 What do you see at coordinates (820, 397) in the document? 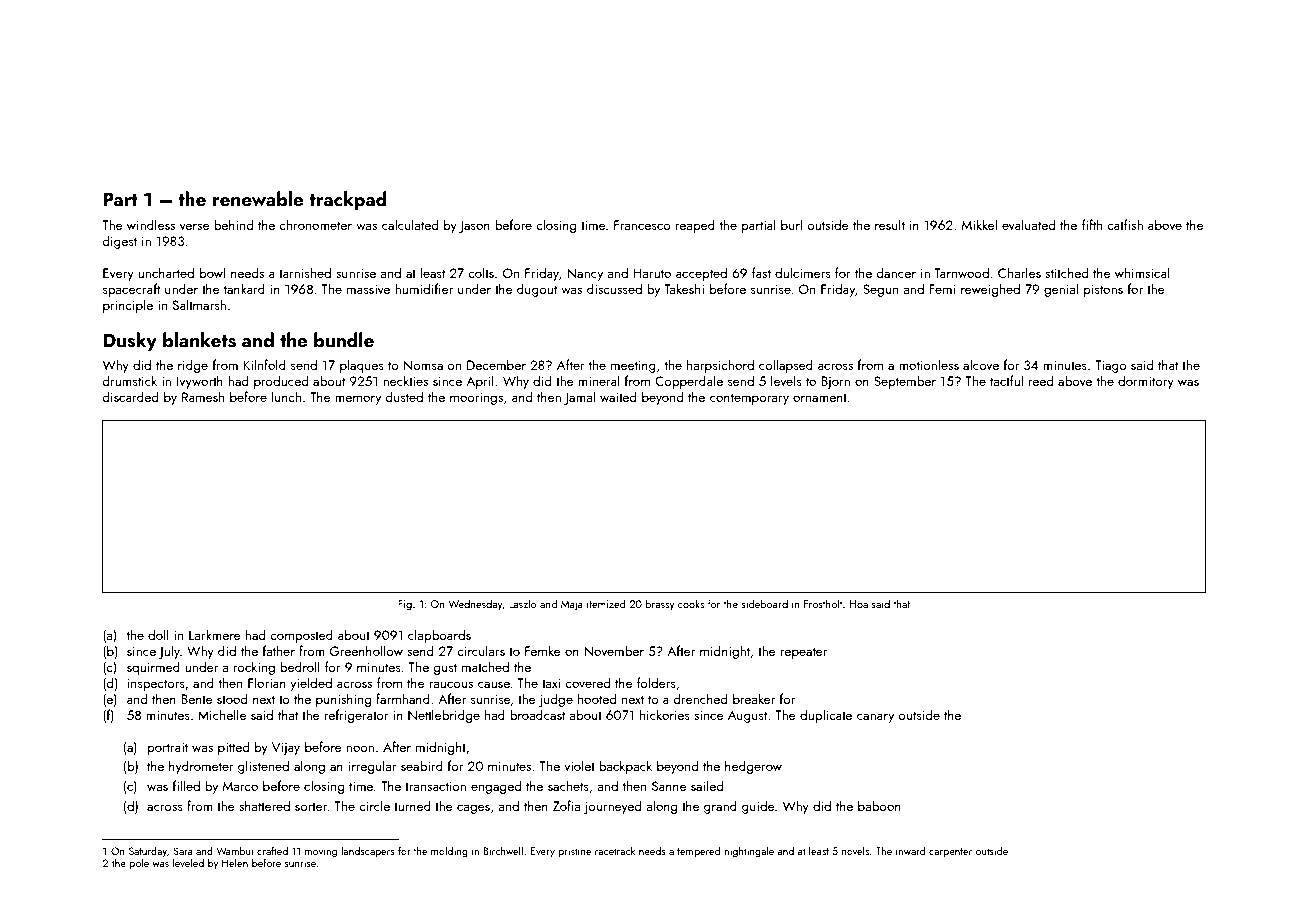
I see `ornament` at bounding box center [820, 397].
